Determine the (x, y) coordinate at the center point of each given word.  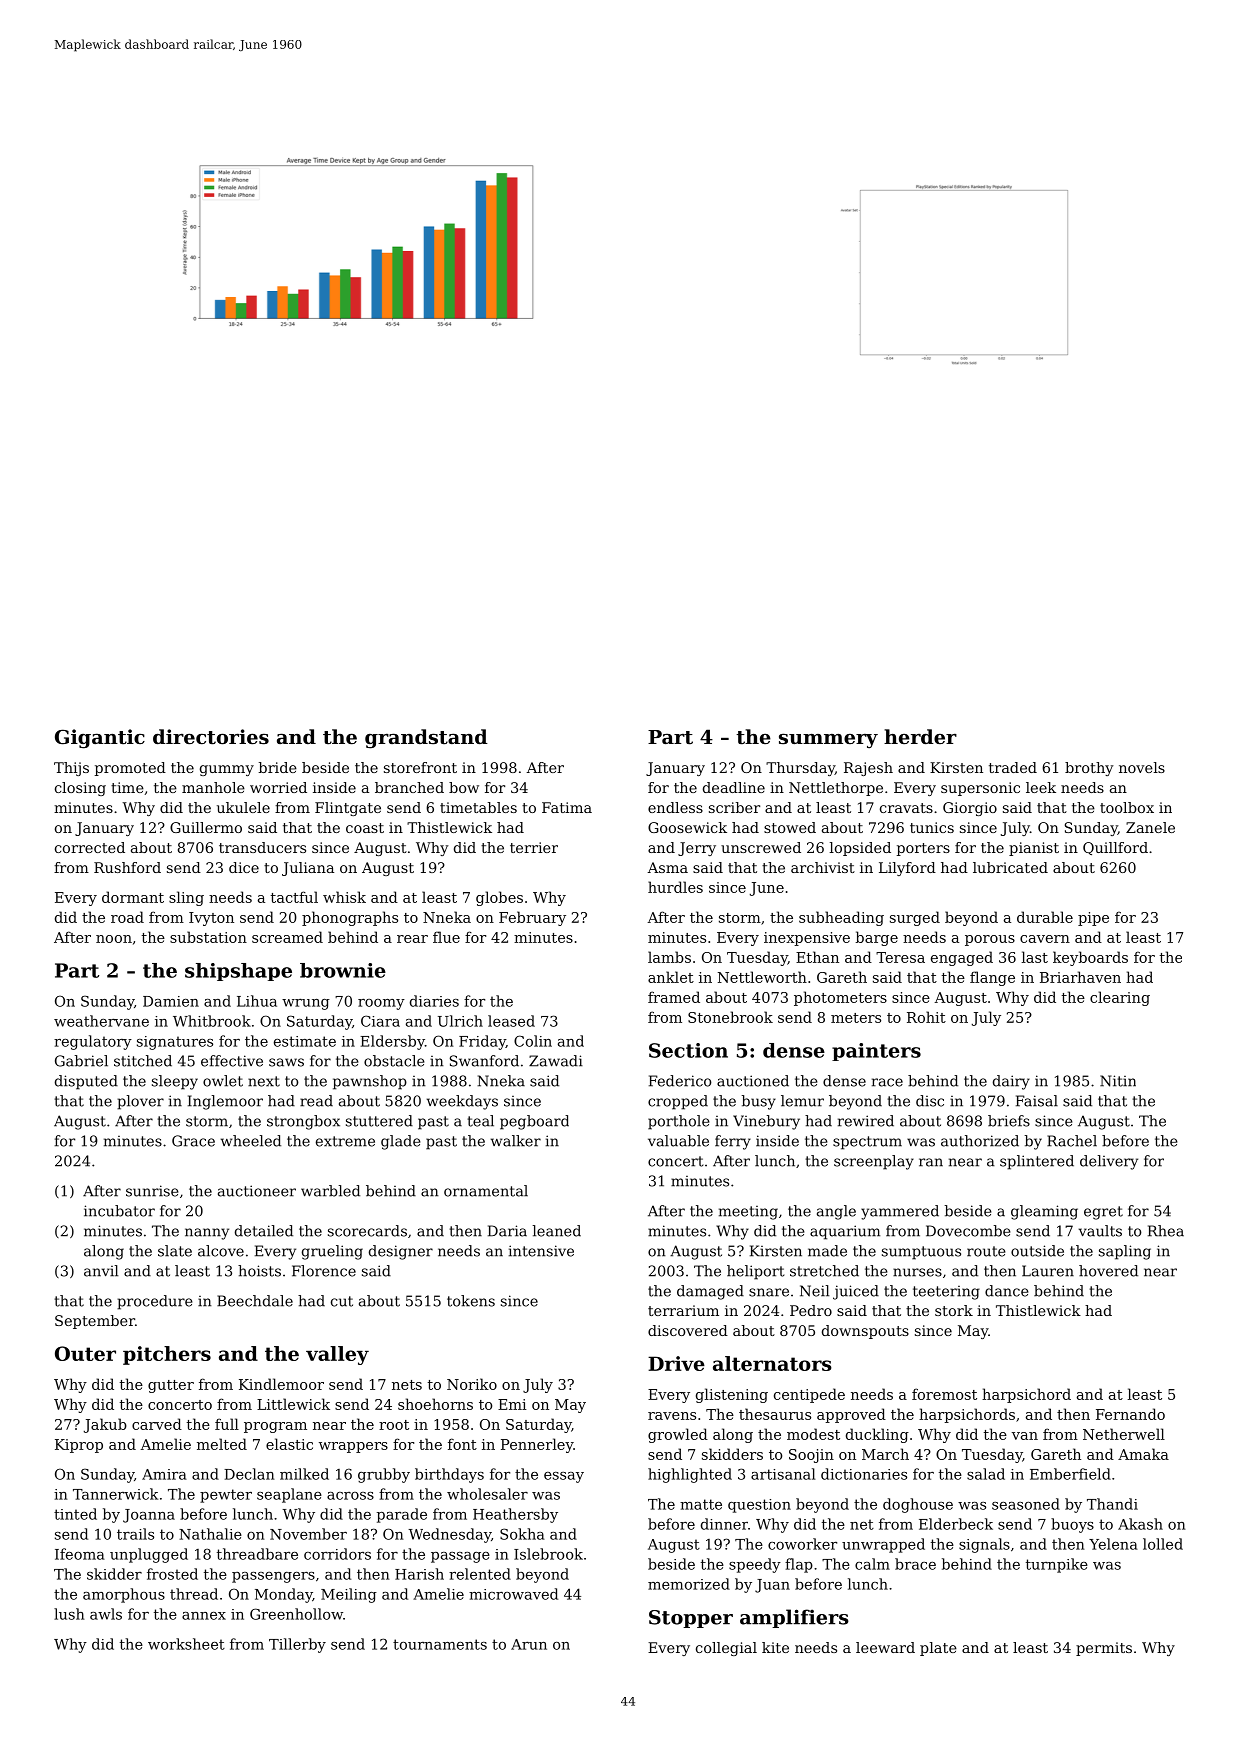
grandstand (426, 739)
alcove (221, 1251)
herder (920, 736)
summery (828, 741)
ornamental (486, 1191)
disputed (86, 1082)
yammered (900, 1212)
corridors (337, 1554)
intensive (541, 1251)
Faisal (1037, 1101)
